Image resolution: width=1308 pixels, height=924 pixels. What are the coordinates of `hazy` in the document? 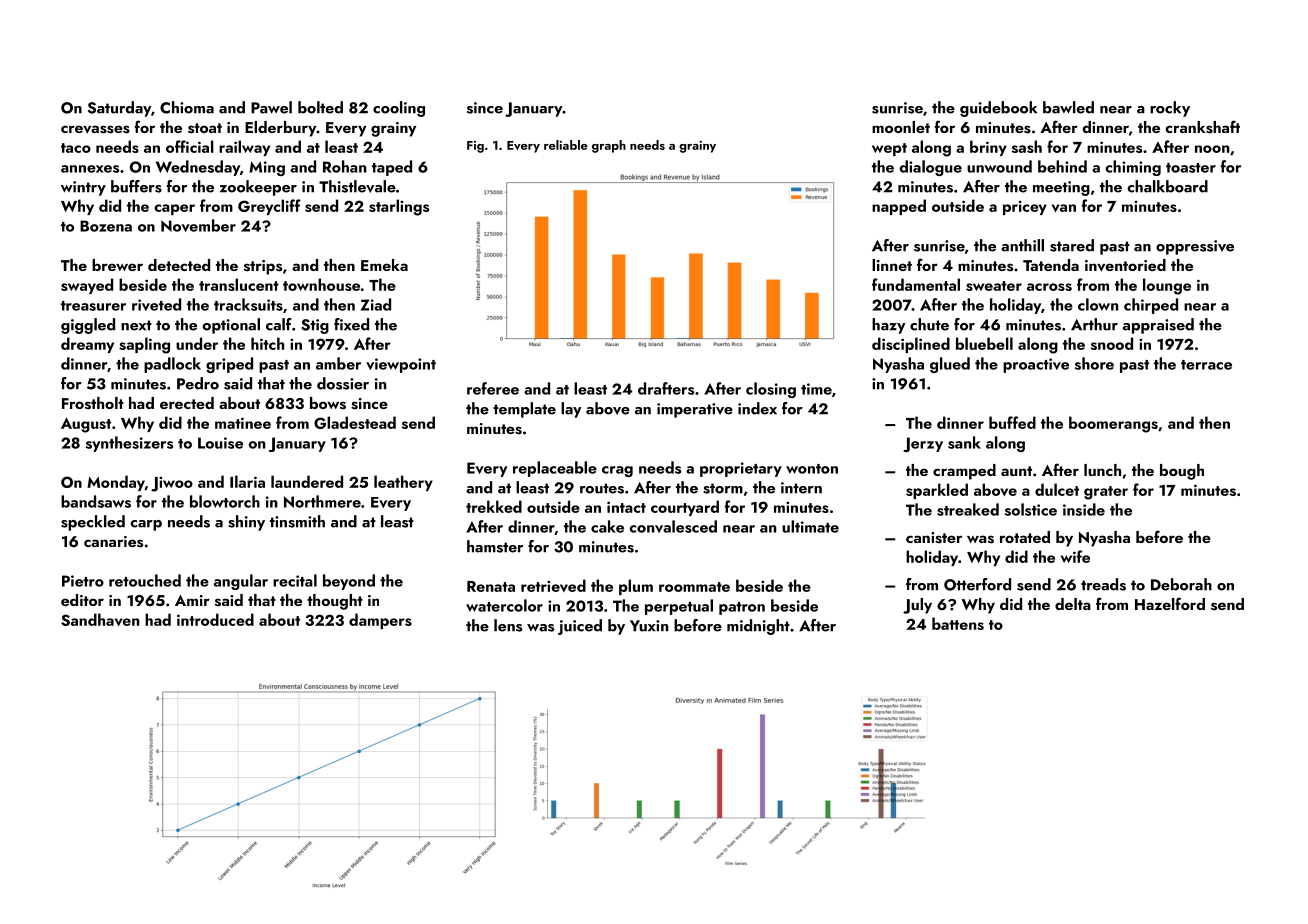 It's located at (889, 326).
